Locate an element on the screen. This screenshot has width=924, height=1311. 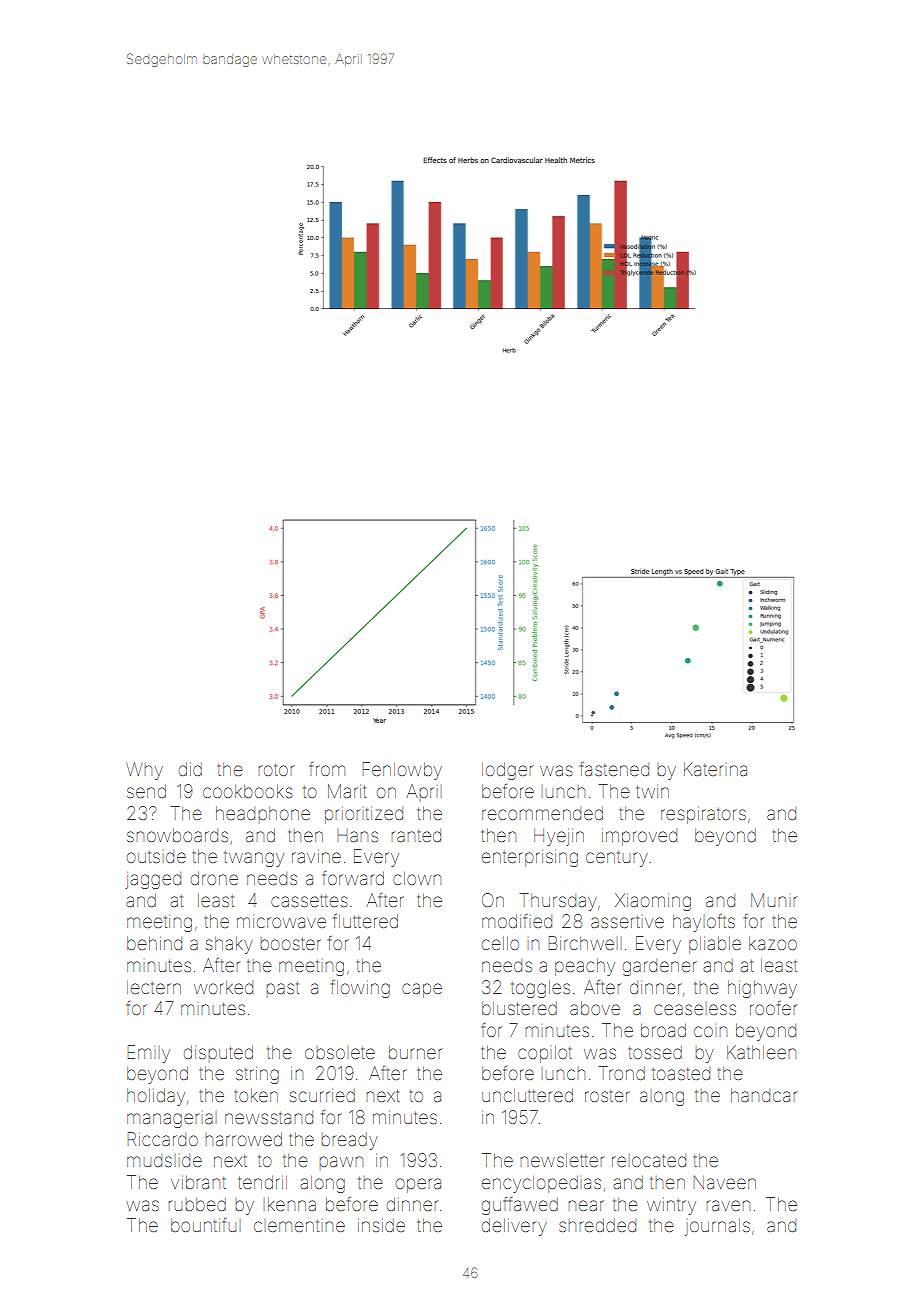
holiday is located at coordinates (156, 1097).
